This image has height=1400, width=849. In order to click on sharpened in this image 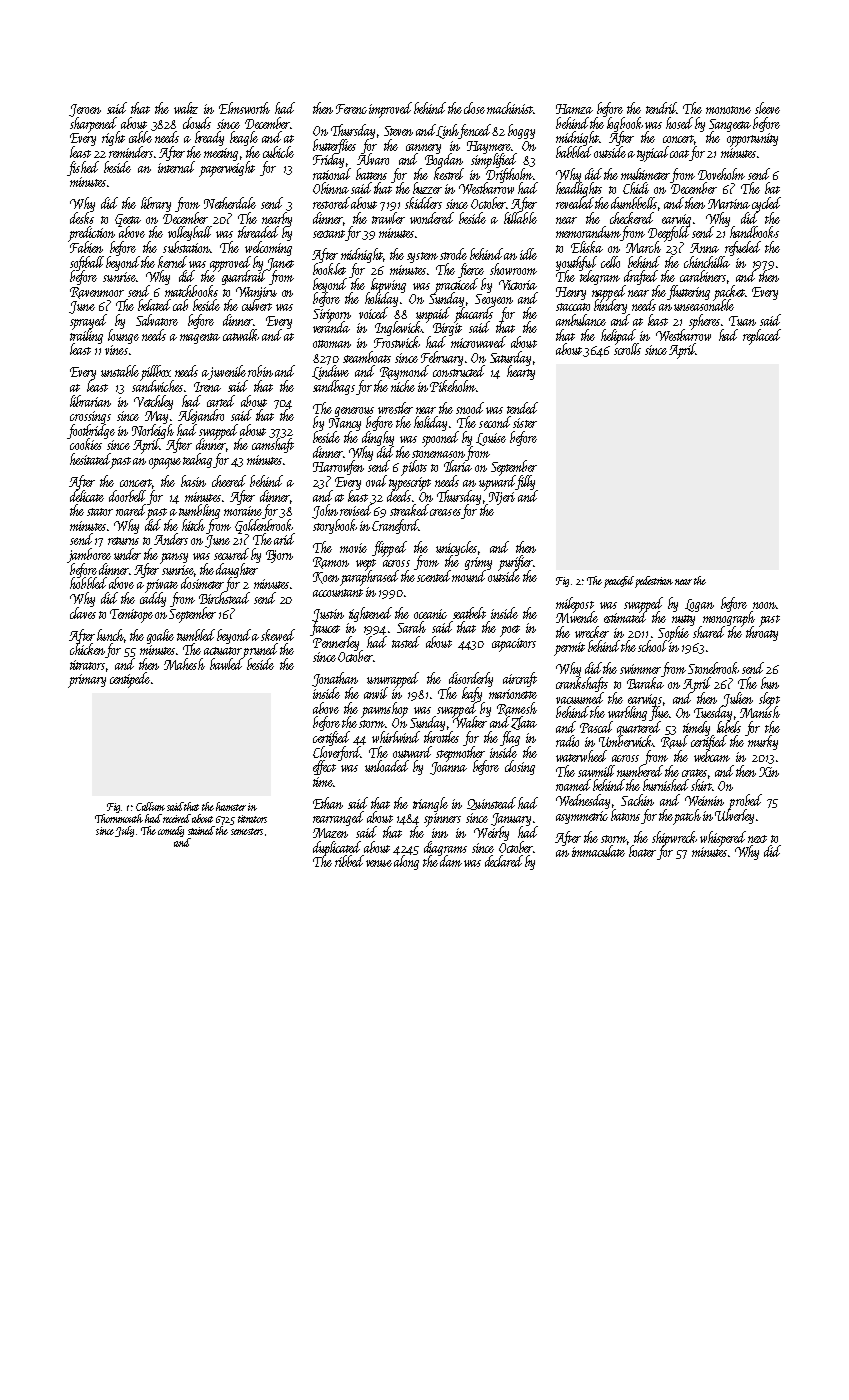, I will do `click(94, 124)`.
